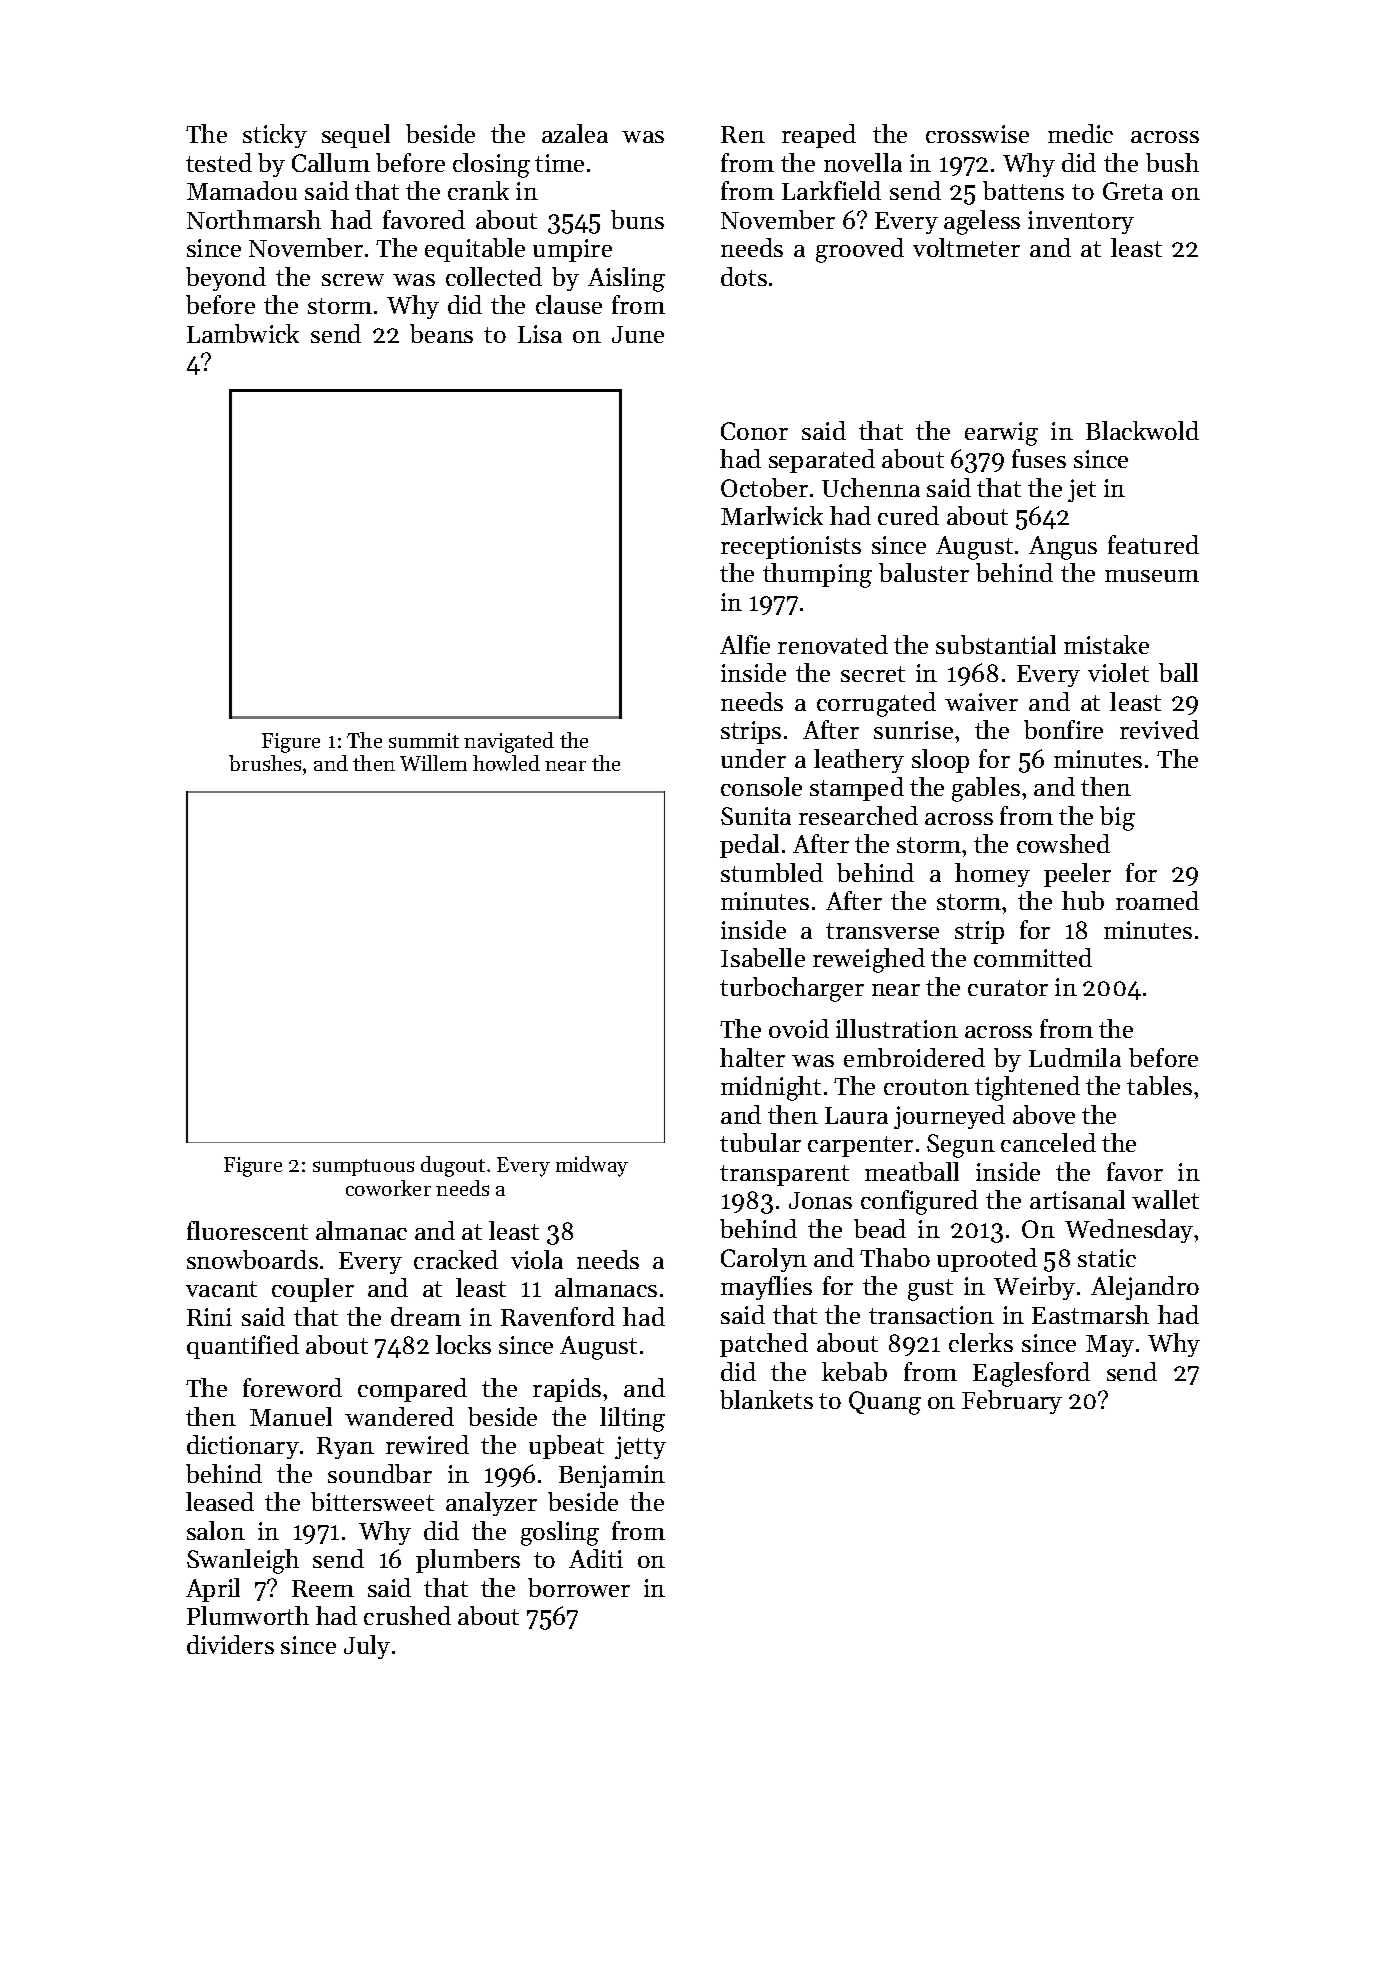  What do you see at coordinates (873, 674) in the screenshot?
I see `secret` at bounding box center [873, 674].
